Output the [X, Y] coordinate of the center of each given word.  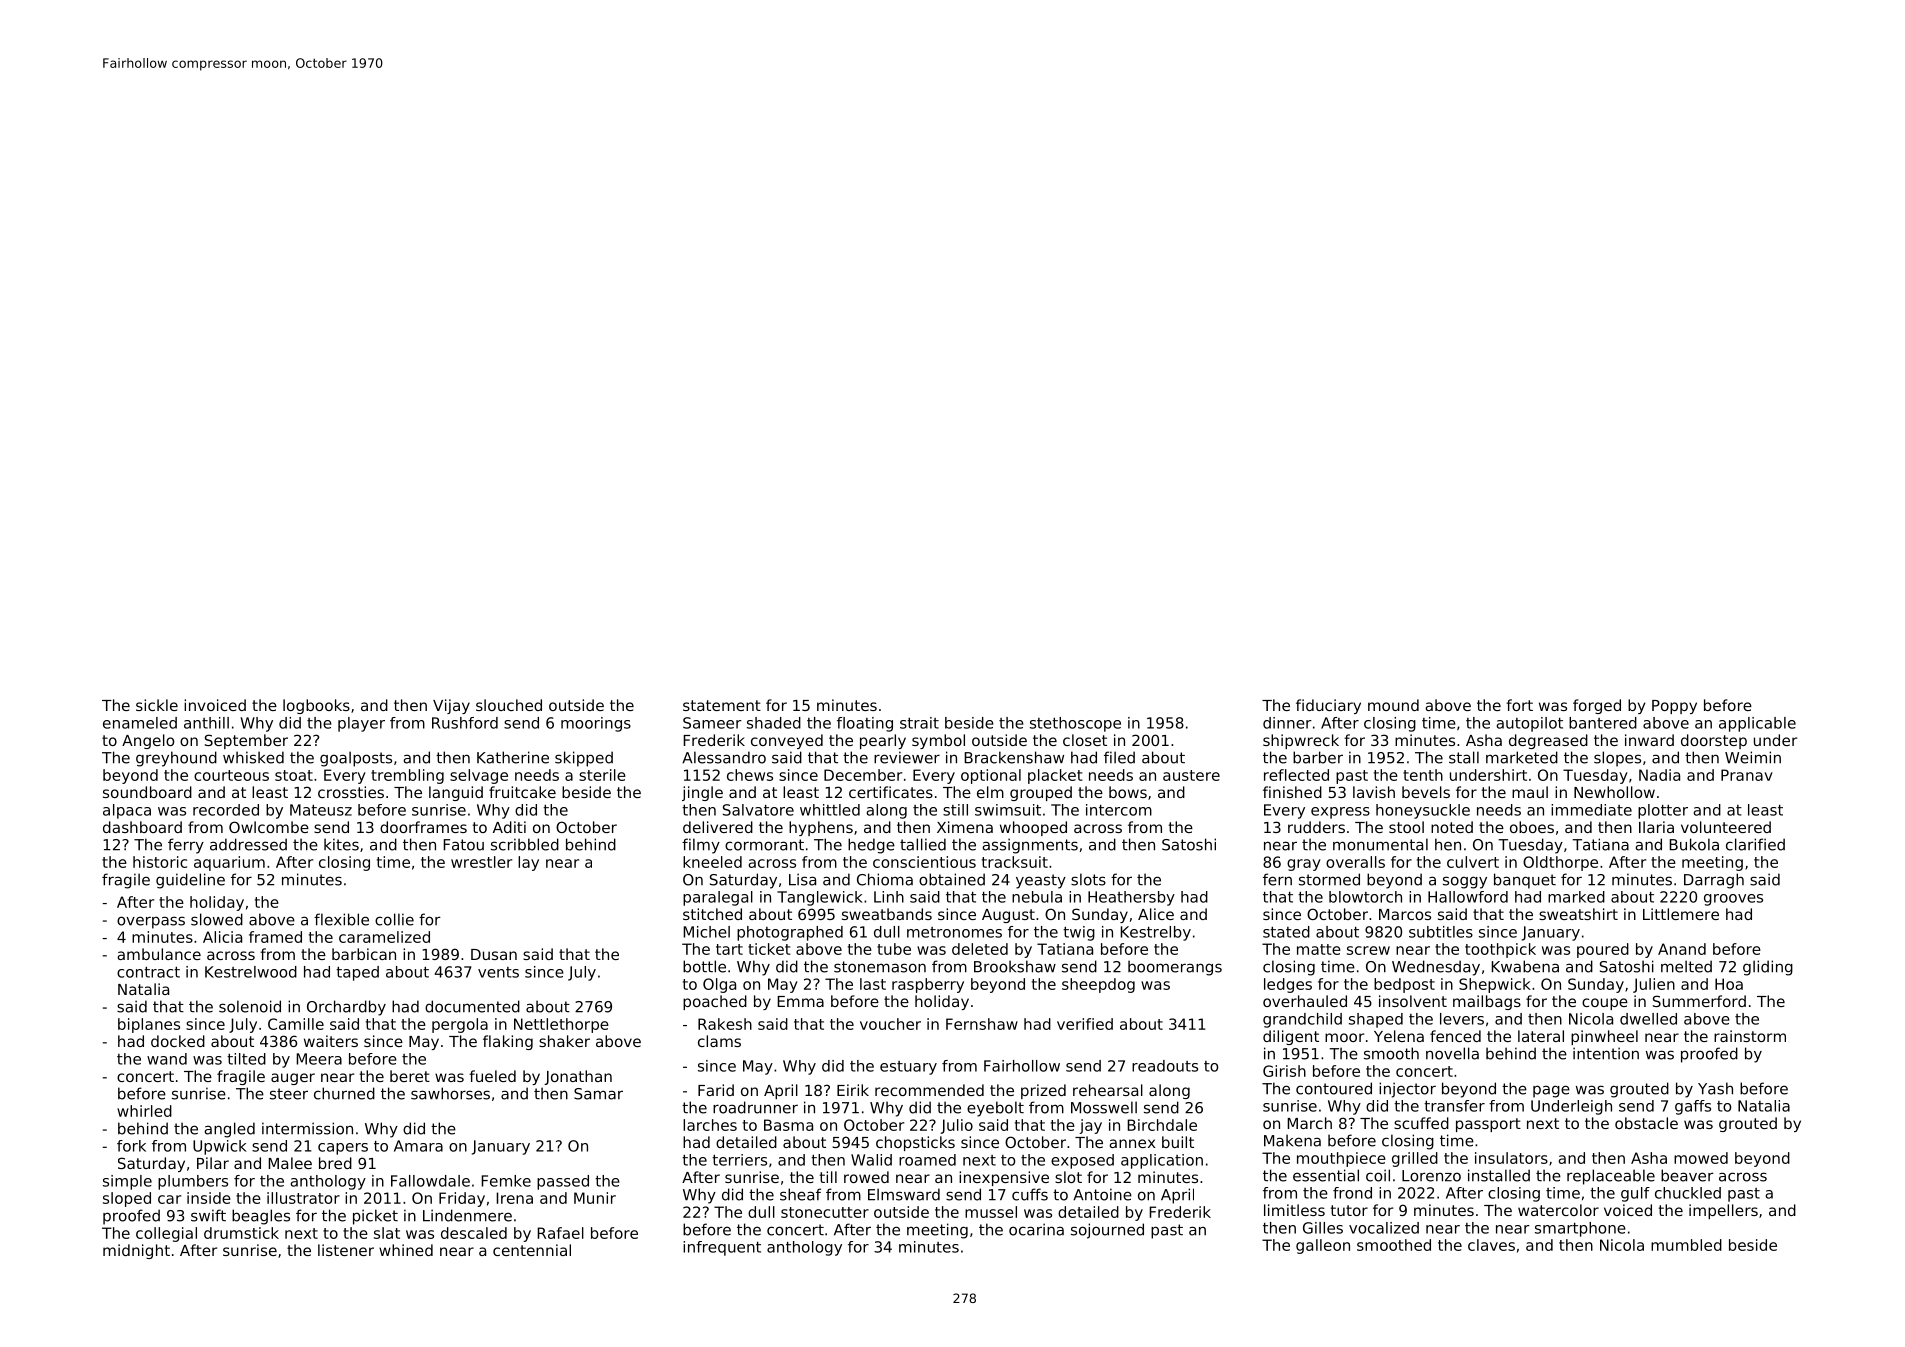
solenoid [250, 1006]
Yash [1715, 1088]
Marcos [1405, 914]
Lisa [802, 879]
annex [1132, 1143]
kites [341, 844]
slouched [509, 705]
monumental [1380, 844]
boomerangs [1175, 968]
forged [1597, 706]
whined [406, 1250]
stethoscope [1075, 724]
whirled [144, 1111]
